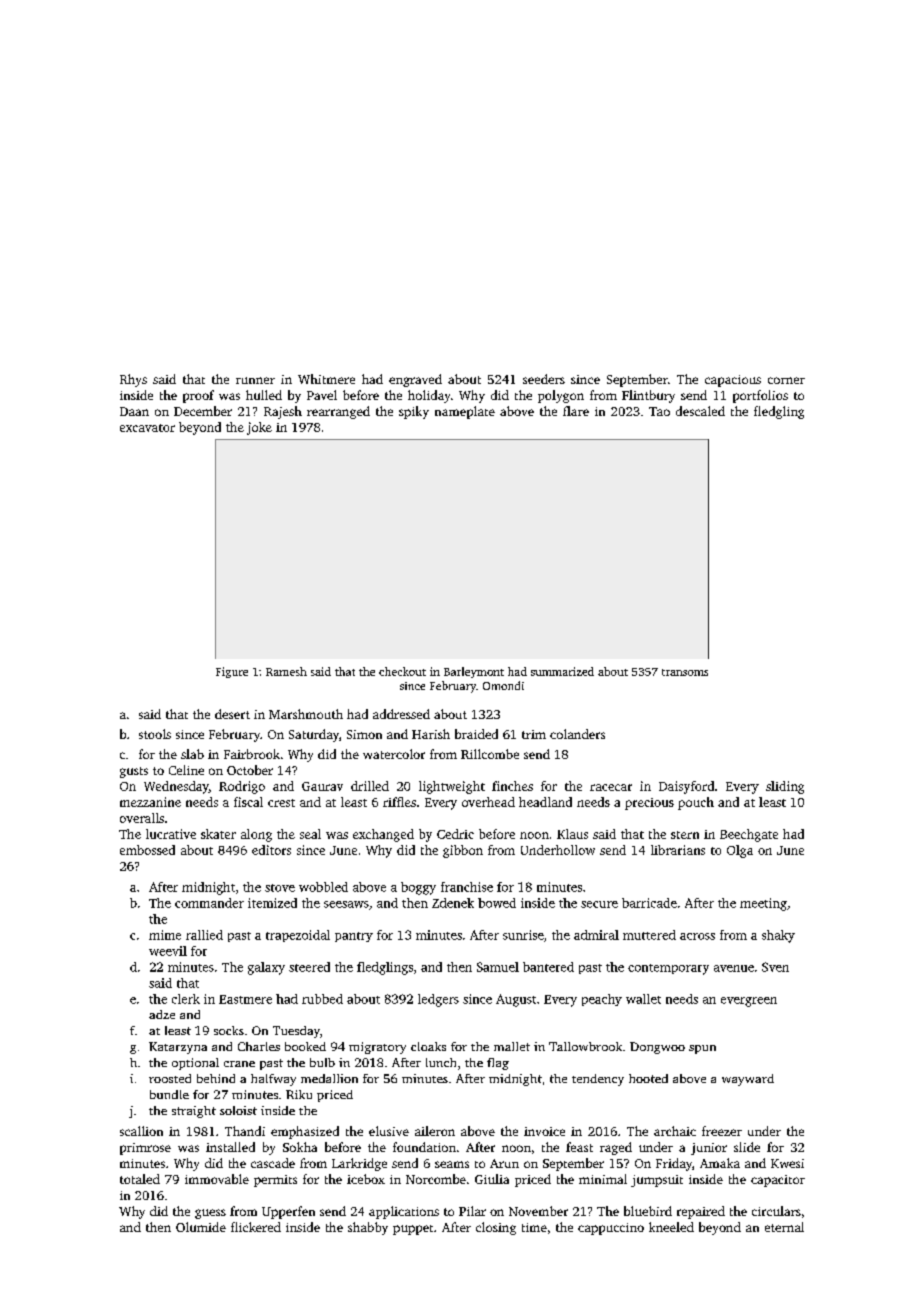 This screenshot has width=924, height=1308. What do you see at coordinates (300, 1147) in the screenshot?
I see `Sokha` at bounding box center [300, 1147].
